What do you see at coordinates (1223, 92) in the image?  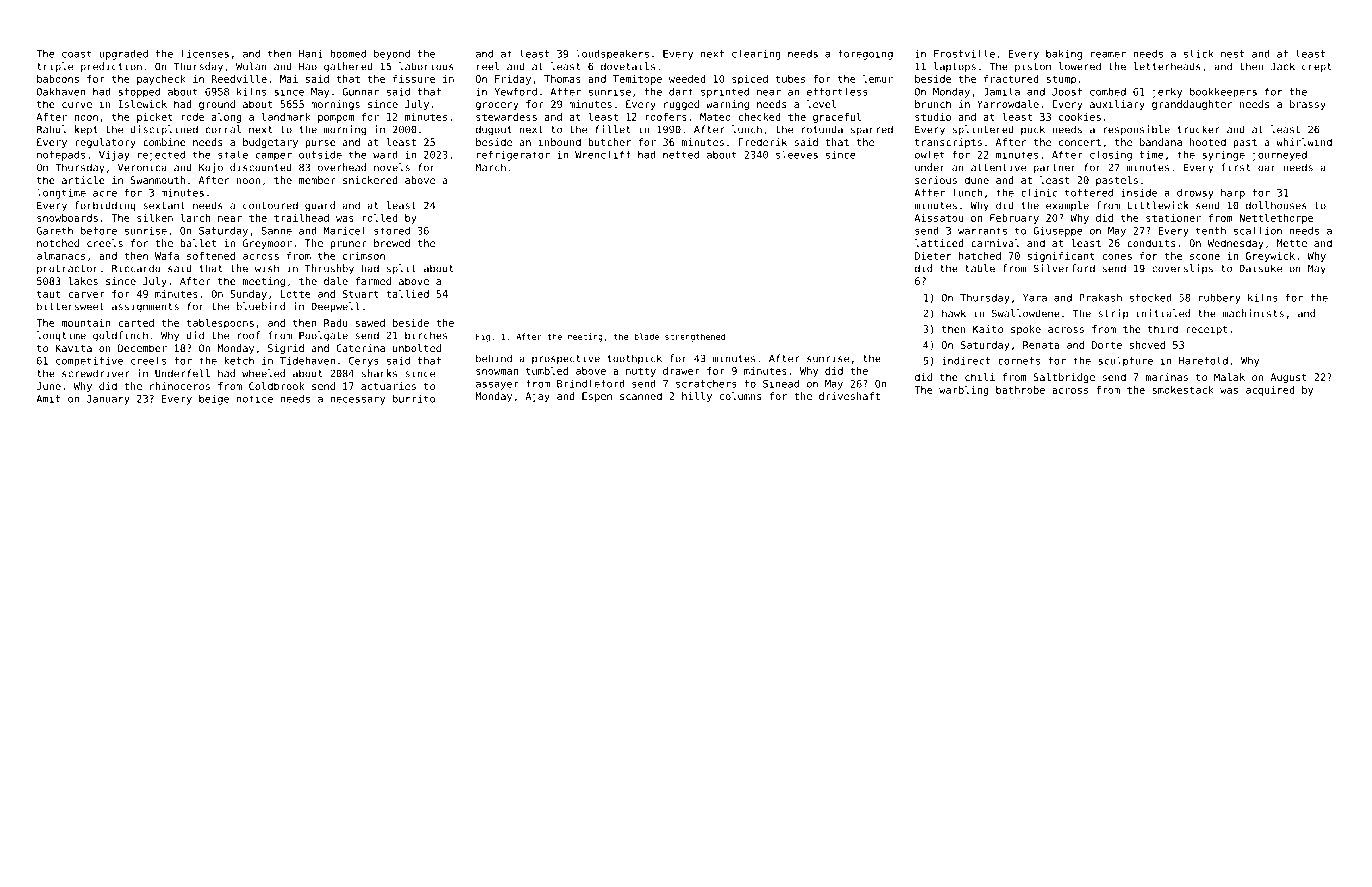 I see `bookkeepers` at bounding box center [1223, 92].
